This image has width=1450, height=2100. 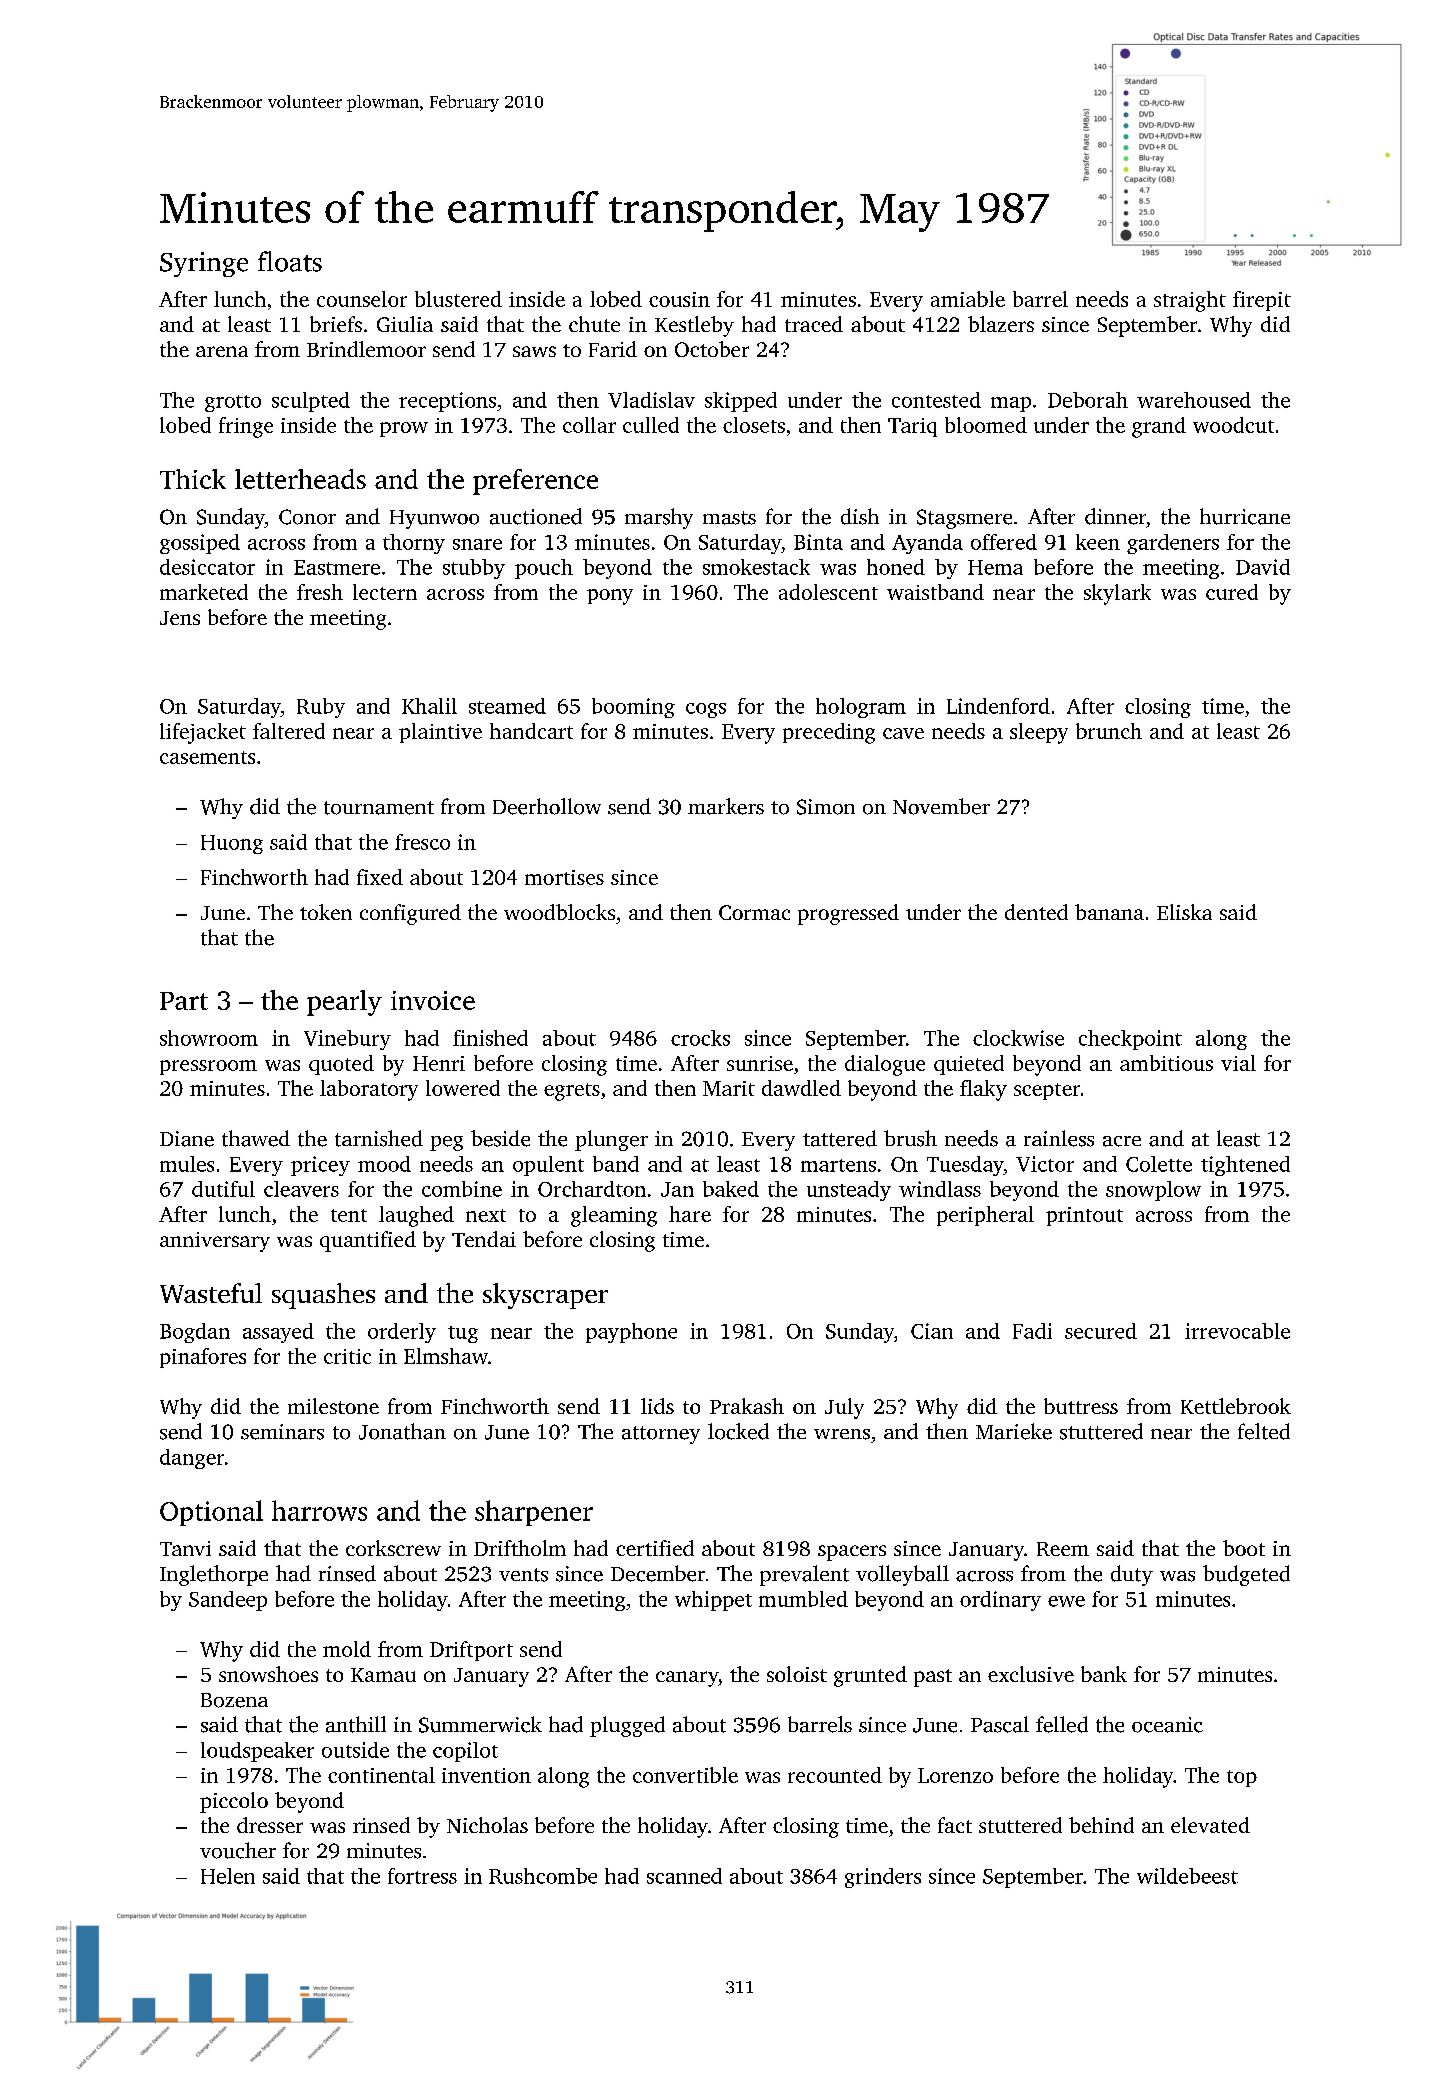 I want to click on loudspeaker, so click(x=257, y=1752).
